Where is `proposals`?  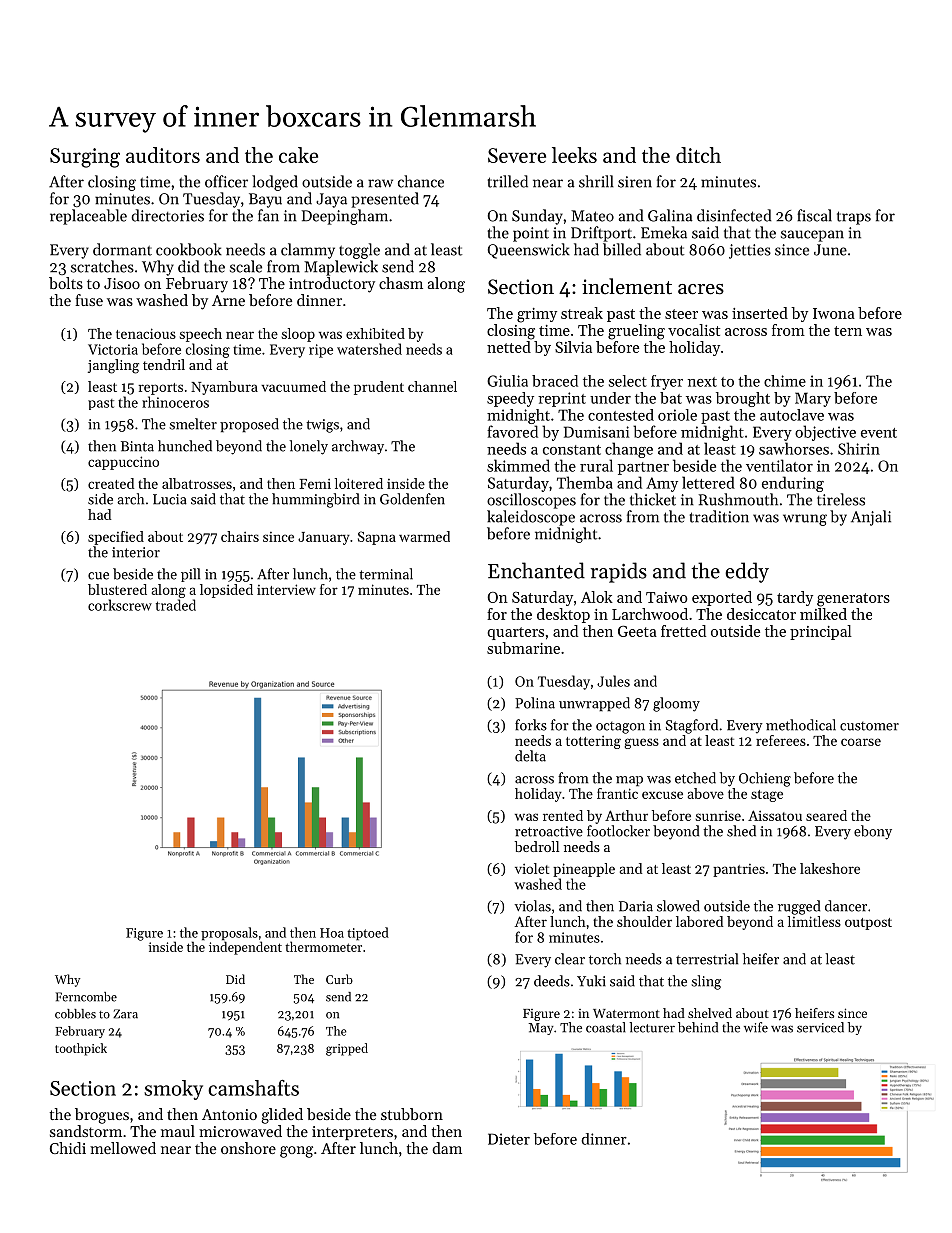
proposals is located at coordinates (229, 934).
